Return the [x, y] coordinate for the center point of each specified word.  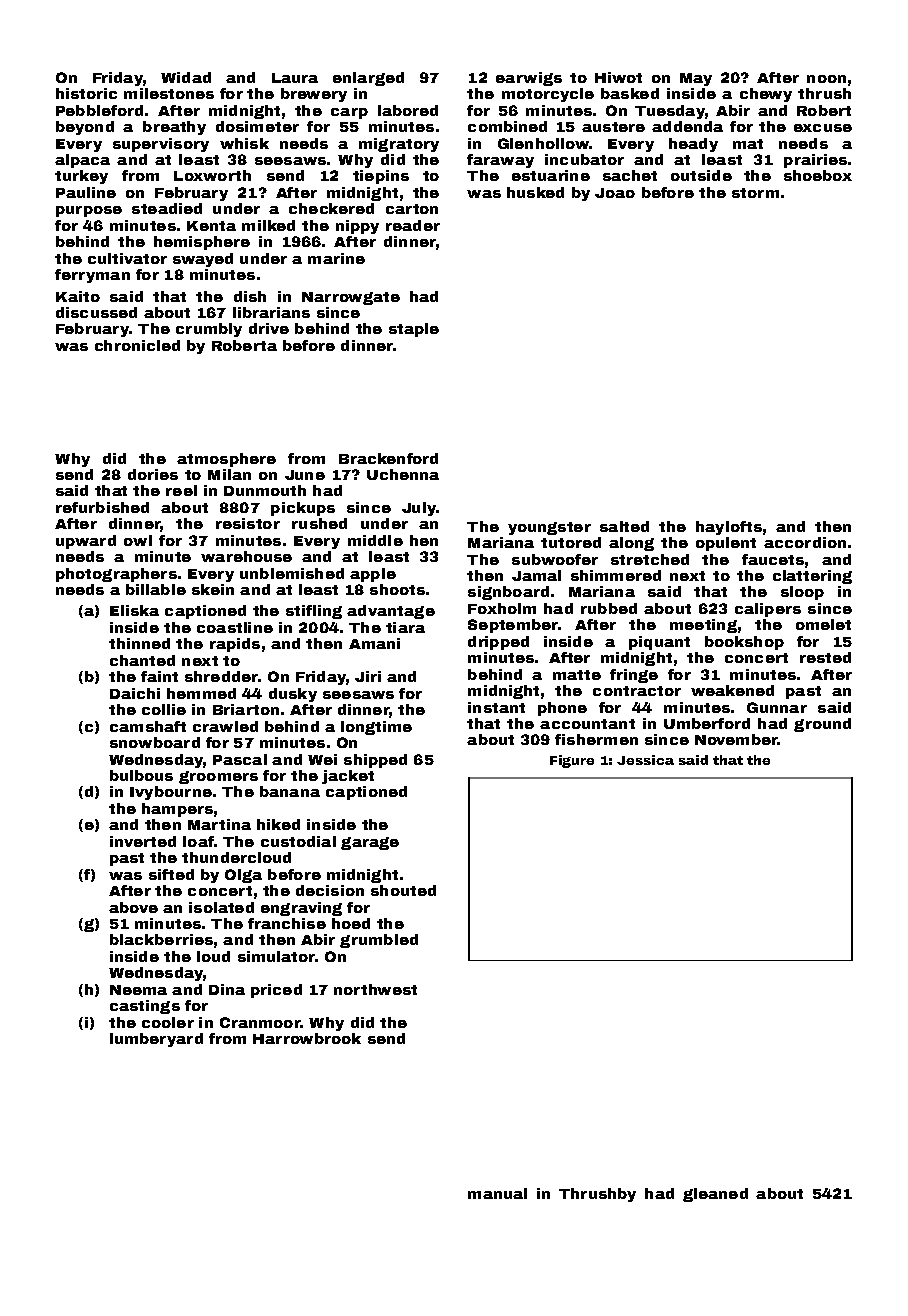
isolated [221, 907]
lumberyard [156, 1040]
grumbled [379, 941]
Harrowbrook [307, 1038]
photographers [116, 575]
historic [86, 93]
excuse [823, 128]
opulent [726, 544]
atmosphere [226, 460]
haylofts [729, 528]
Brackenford [388, 458]
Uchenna [403, 474]
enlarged [368, 79]
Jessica [645, 760]
